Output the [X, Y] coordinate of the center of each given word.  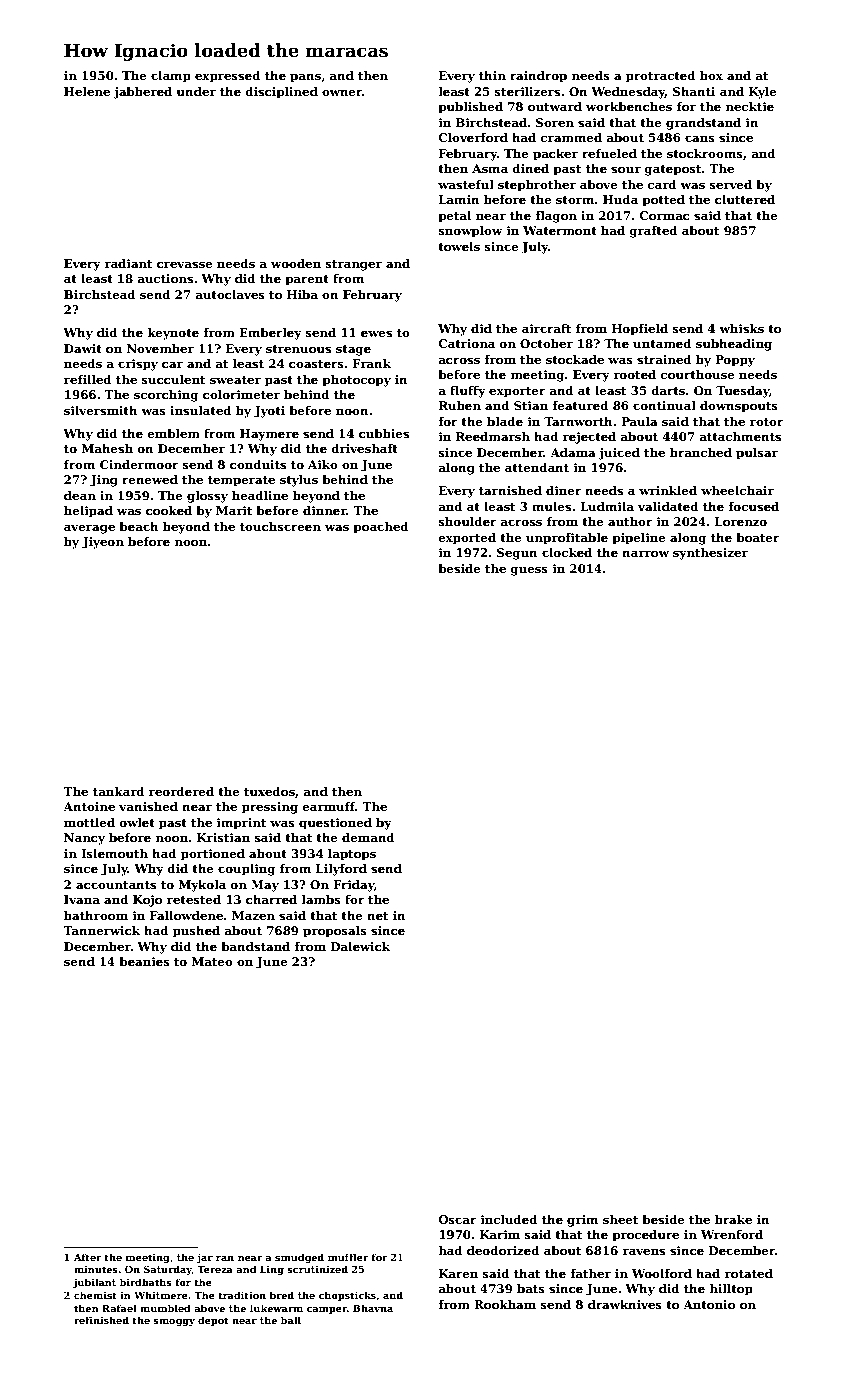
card [662, 184]
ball [291, 1320]
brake [733, 1219]
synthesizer [710, 554]
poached [381, 528]
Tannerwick [101, 930]
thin [492, 75]
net [378, 916]
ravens [643, 1251]
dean [80, 495]
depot [213, 1321]
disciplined [282, 93]
